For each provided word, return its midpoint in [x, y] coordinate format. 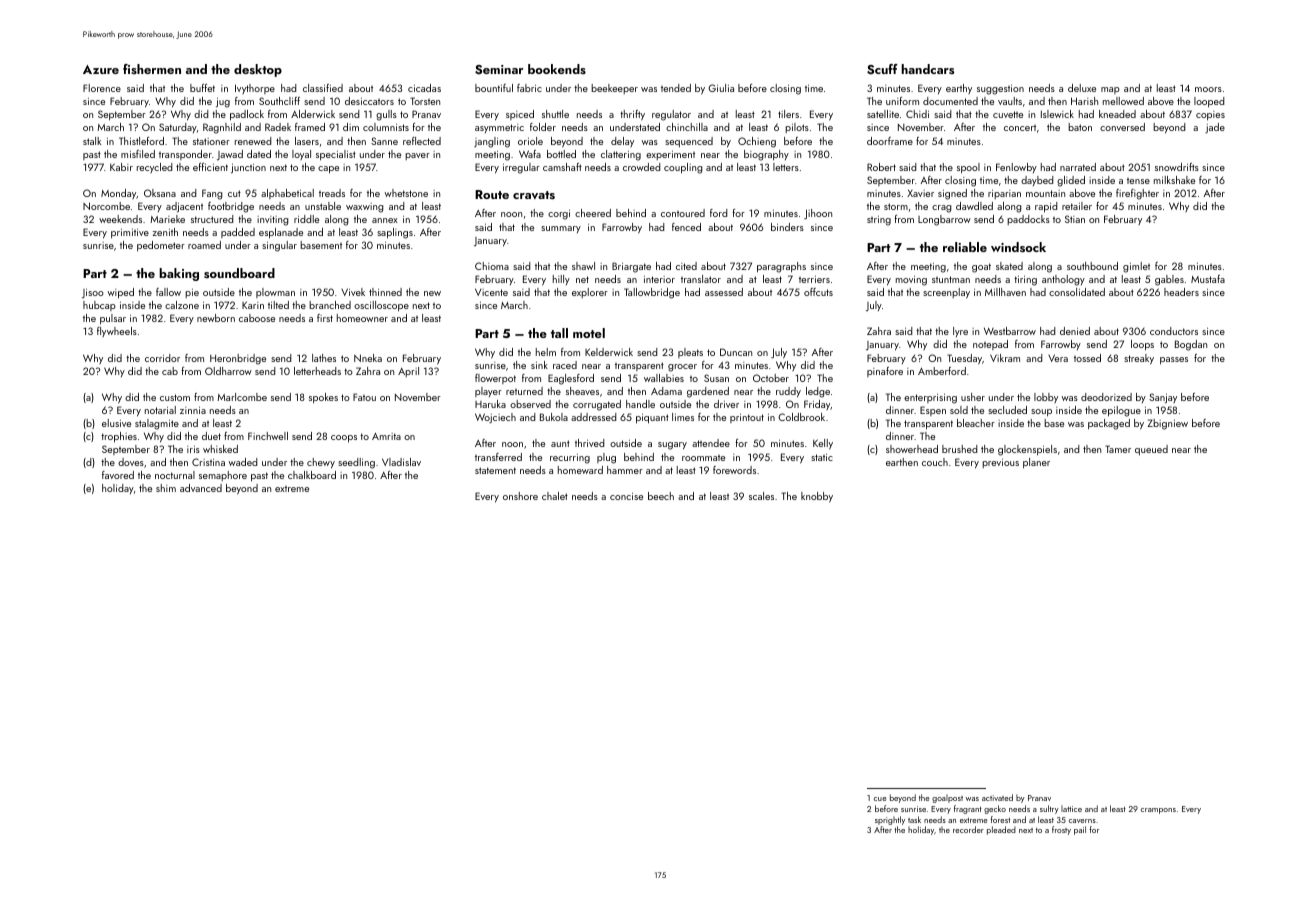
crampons [1158, 811]
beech [661, 496]
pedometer [161, 246]
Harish [1084, 101]
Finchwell [268, 436]
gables [1169, 280]
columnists [386, 127]
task [914, 819]
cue [880, 799]
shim [166, 488]
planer [1036, 463]
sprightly [890, 820]
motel [589, 333]
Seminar [499, 69]
